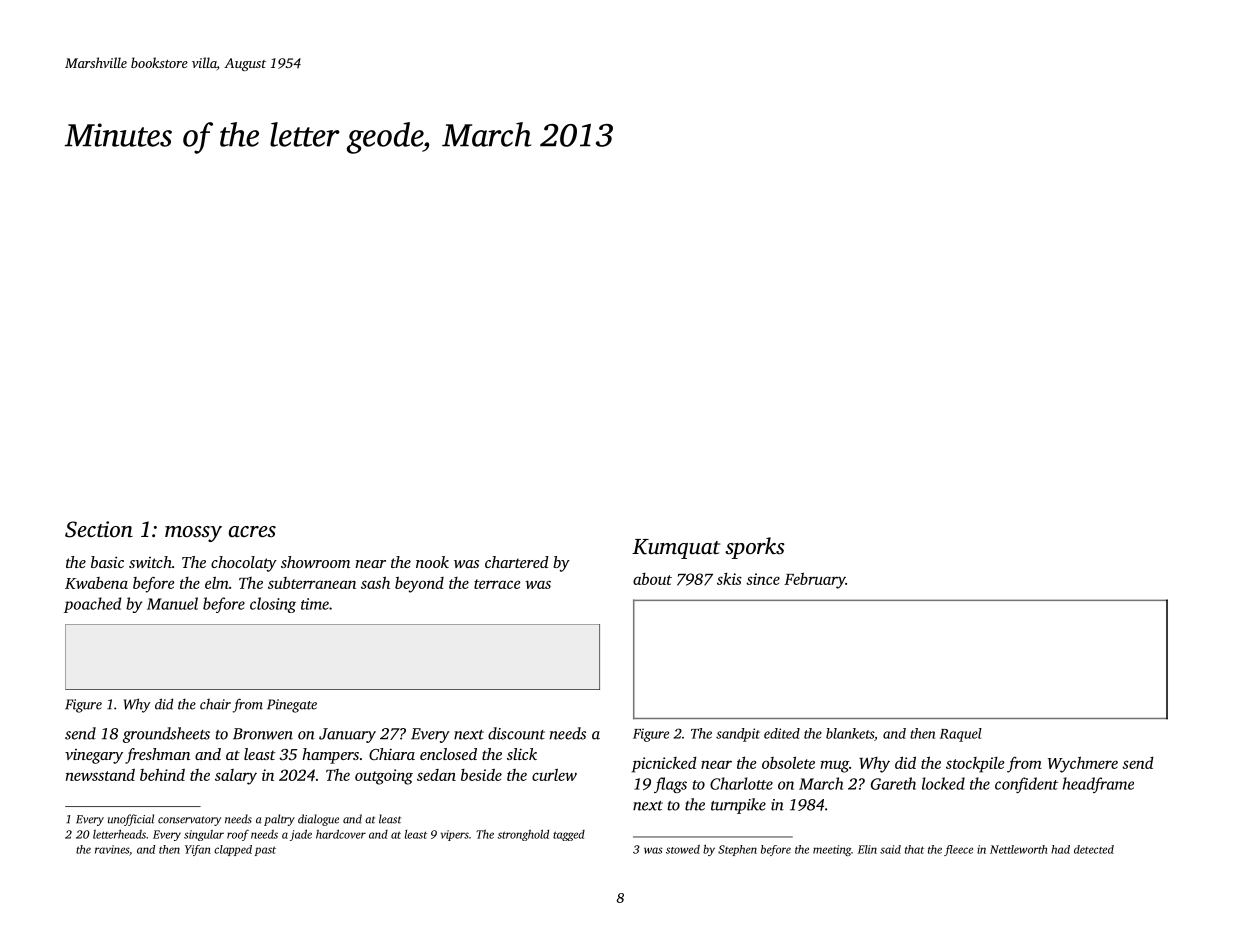 This document has height=952, width=1233. I want to click on salary, so click(236, 777).
